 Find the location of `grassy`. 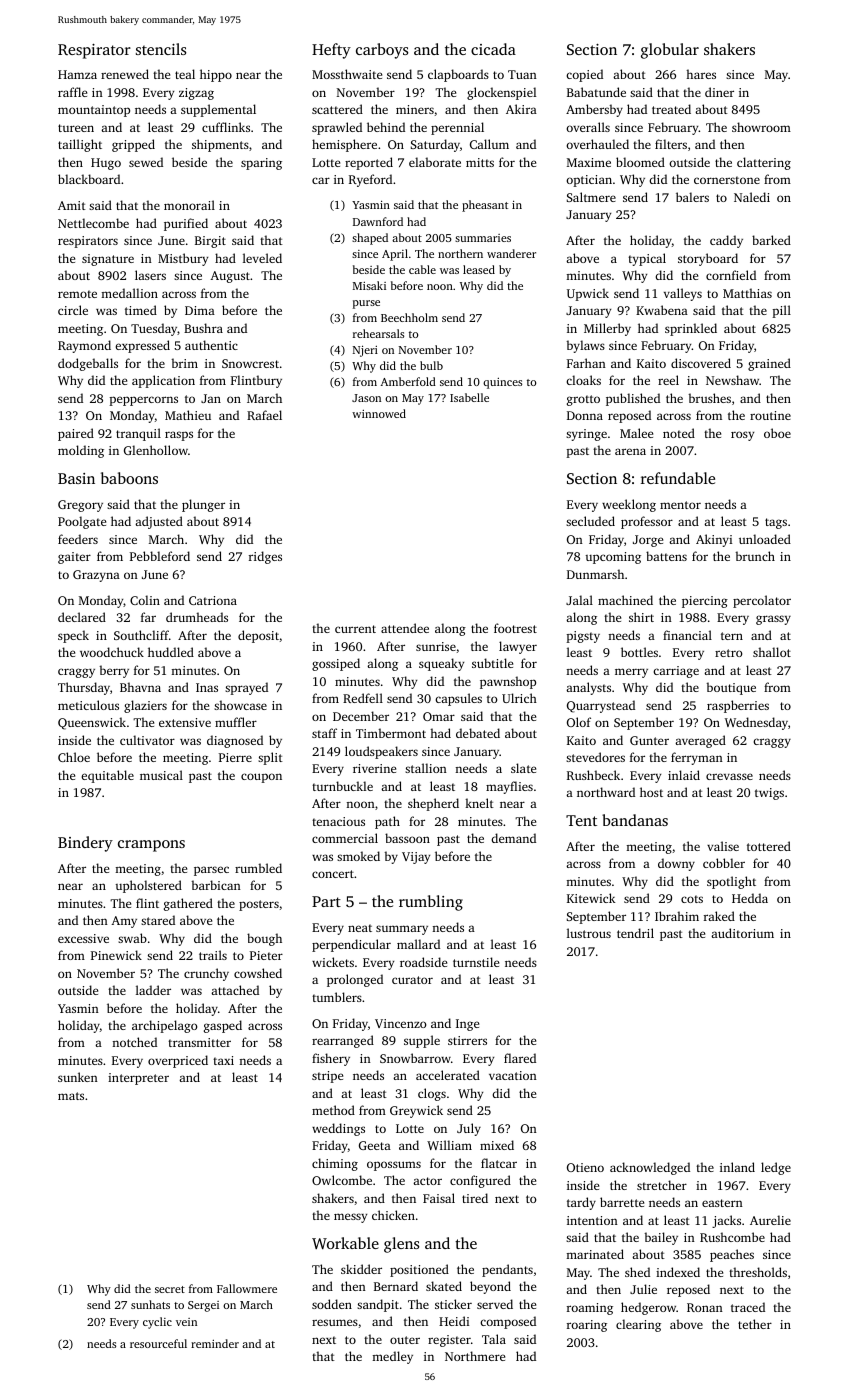

grassy is located at coordinates (773, 620).
